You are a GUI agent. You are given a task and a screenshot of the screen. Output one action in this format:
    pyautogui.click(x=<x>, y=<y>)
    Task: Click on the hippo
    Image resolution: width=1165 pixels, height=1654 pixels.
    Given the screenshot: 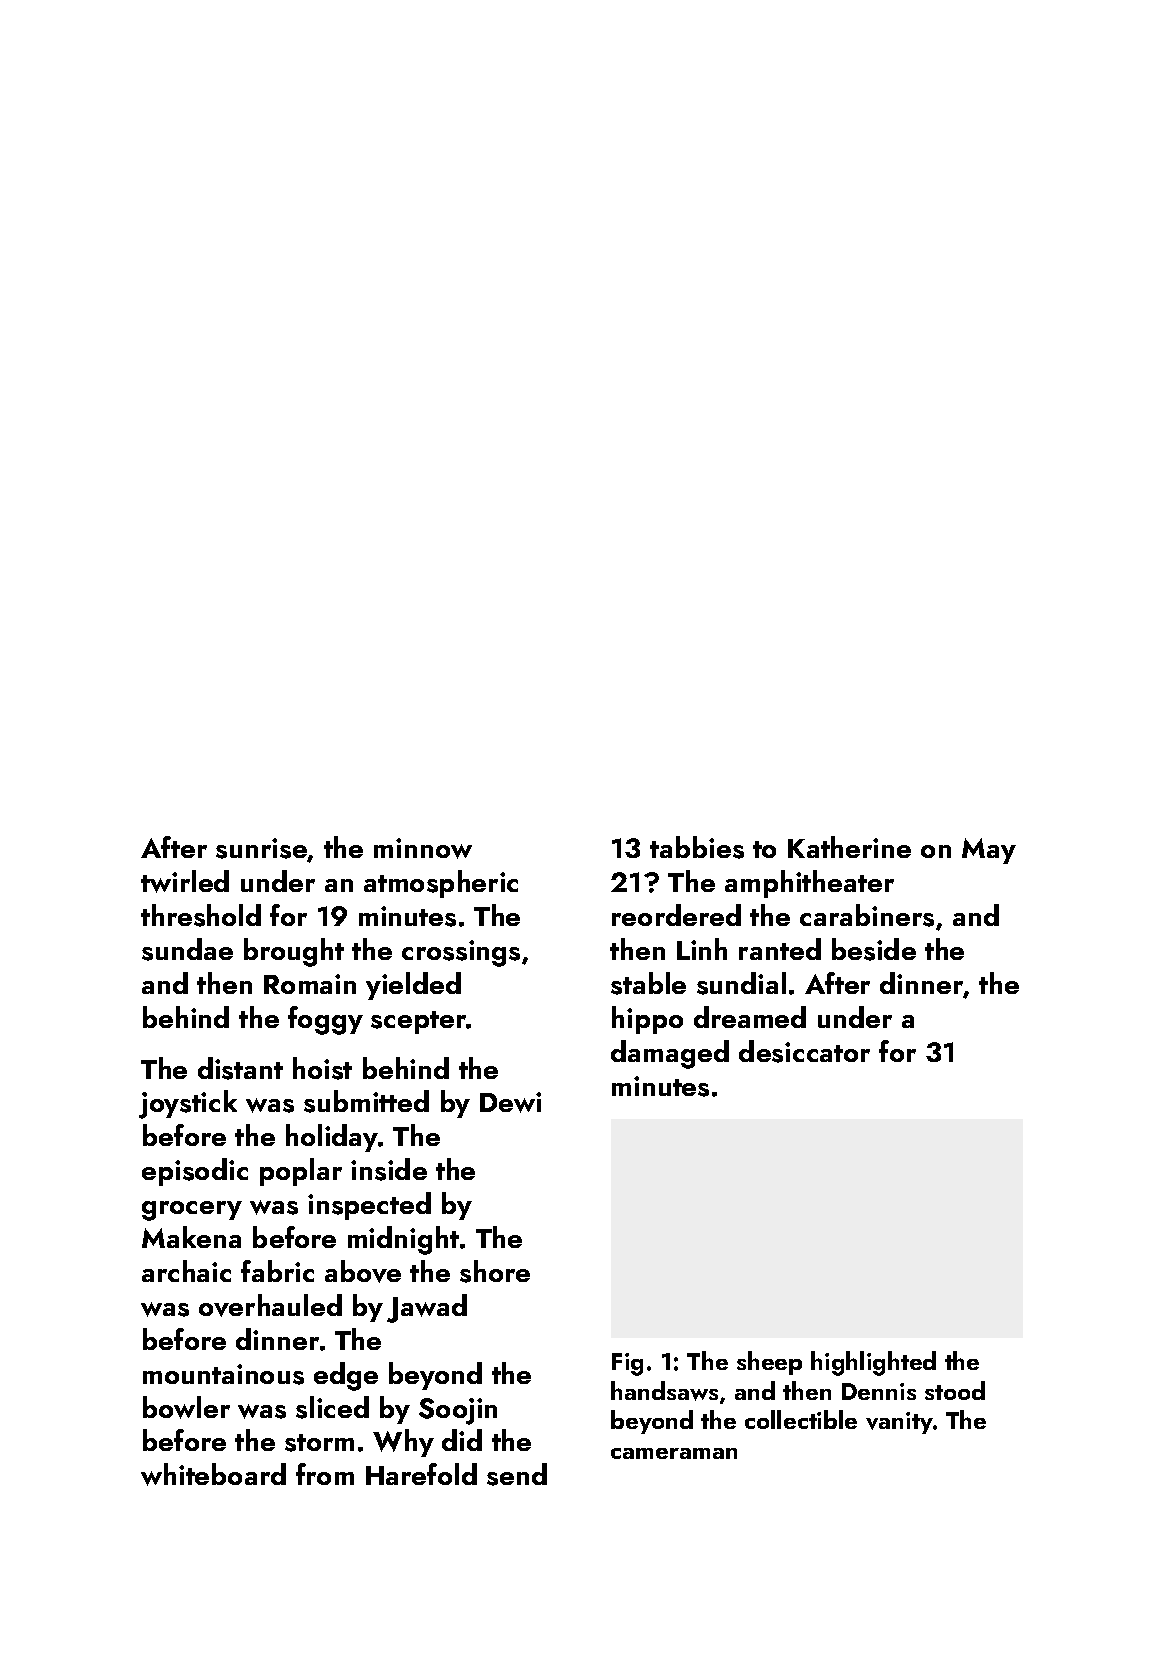 What is the action you would take?
    pyautogui.click(x=647, y=1020)
